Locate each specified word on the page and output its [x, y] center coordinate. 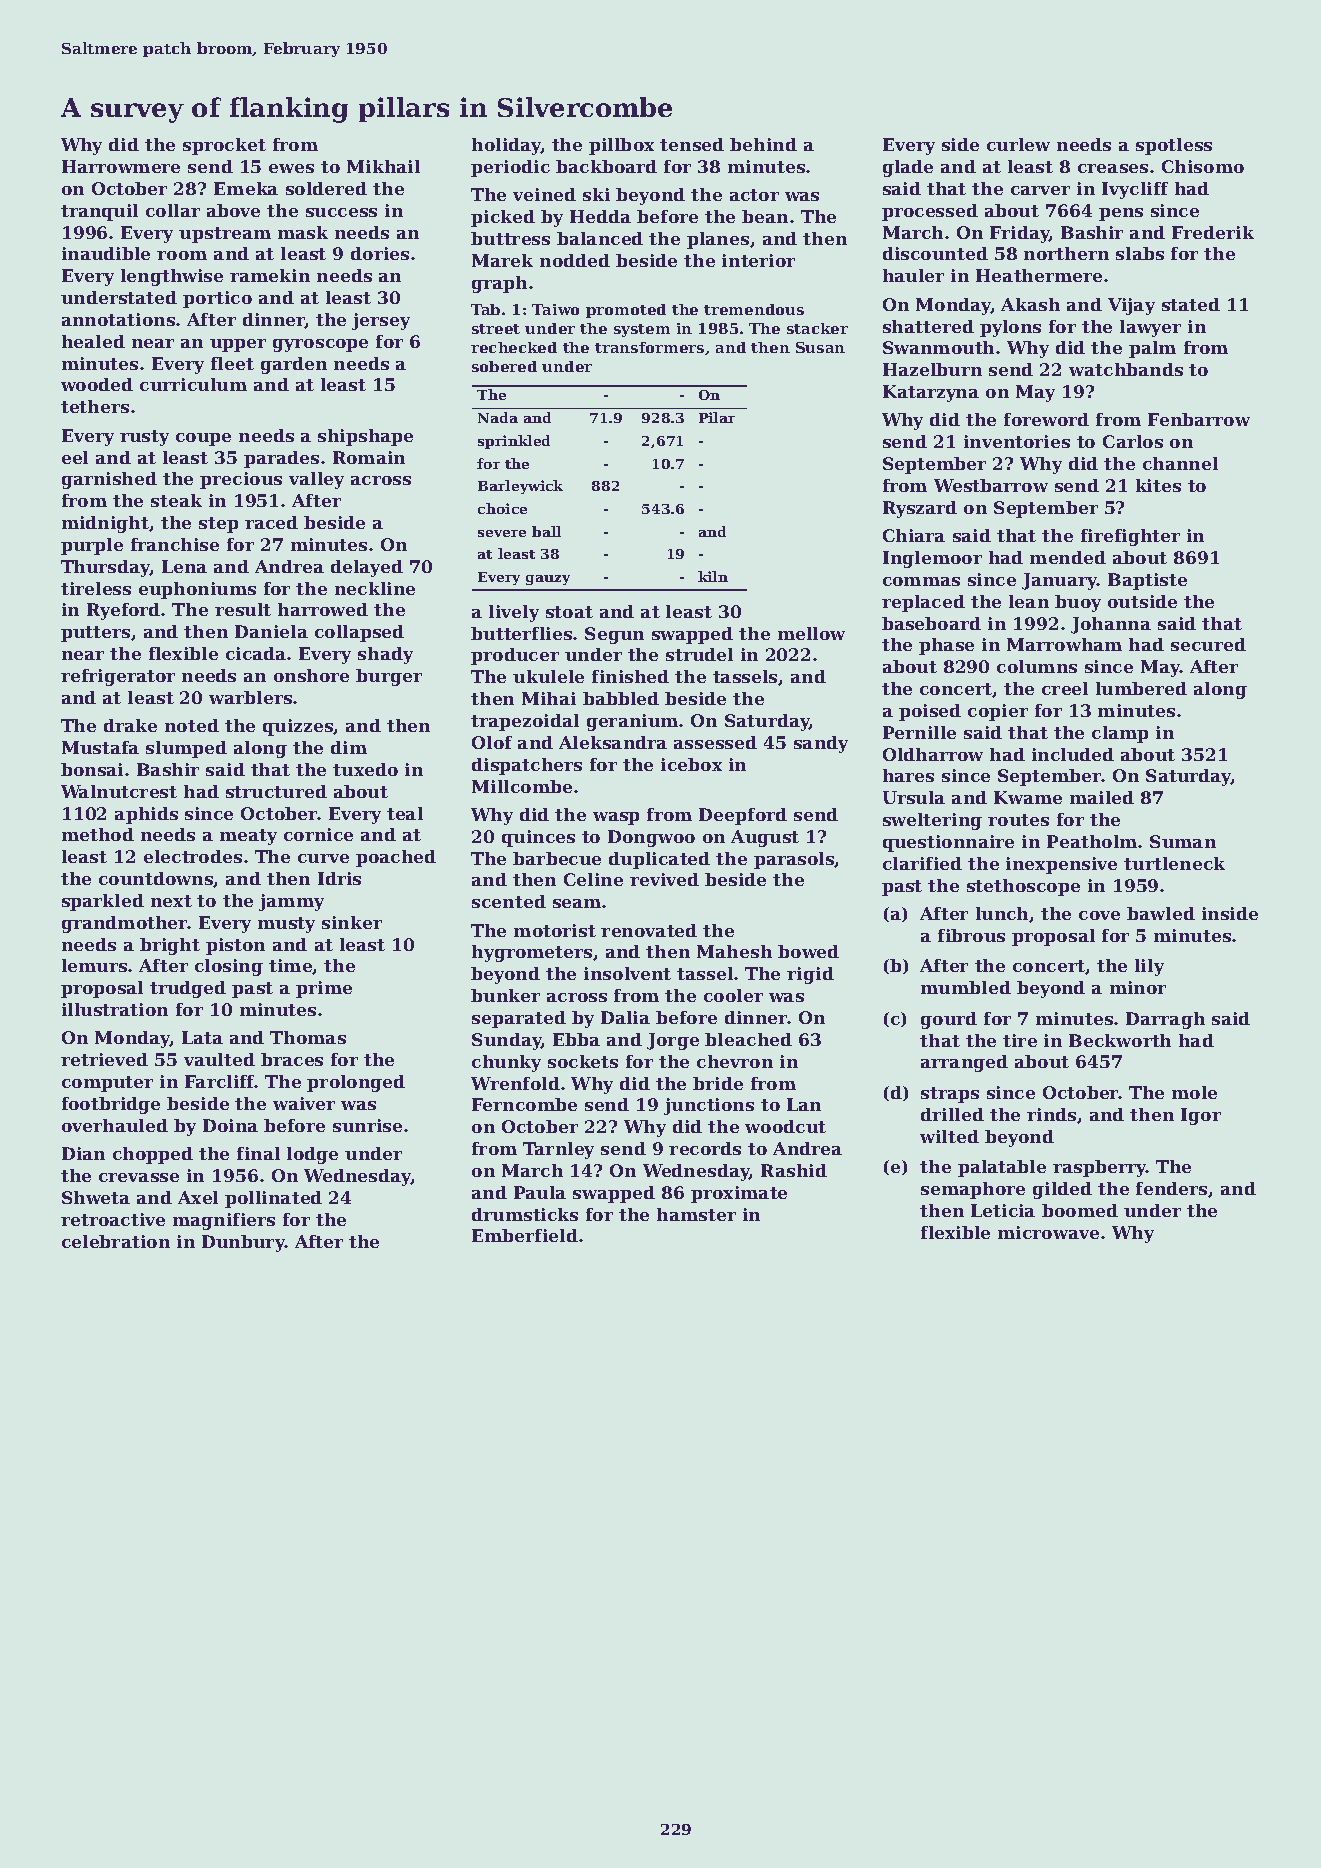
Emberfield [525, 1235]
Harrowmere [121, 166]
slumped [186, 749]
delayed [367, 568]
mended [1068, 557]
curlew [1018, 144]
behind [763, 144]
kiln [713, 576]
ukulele [548, 676]
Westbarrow [991, 485]
